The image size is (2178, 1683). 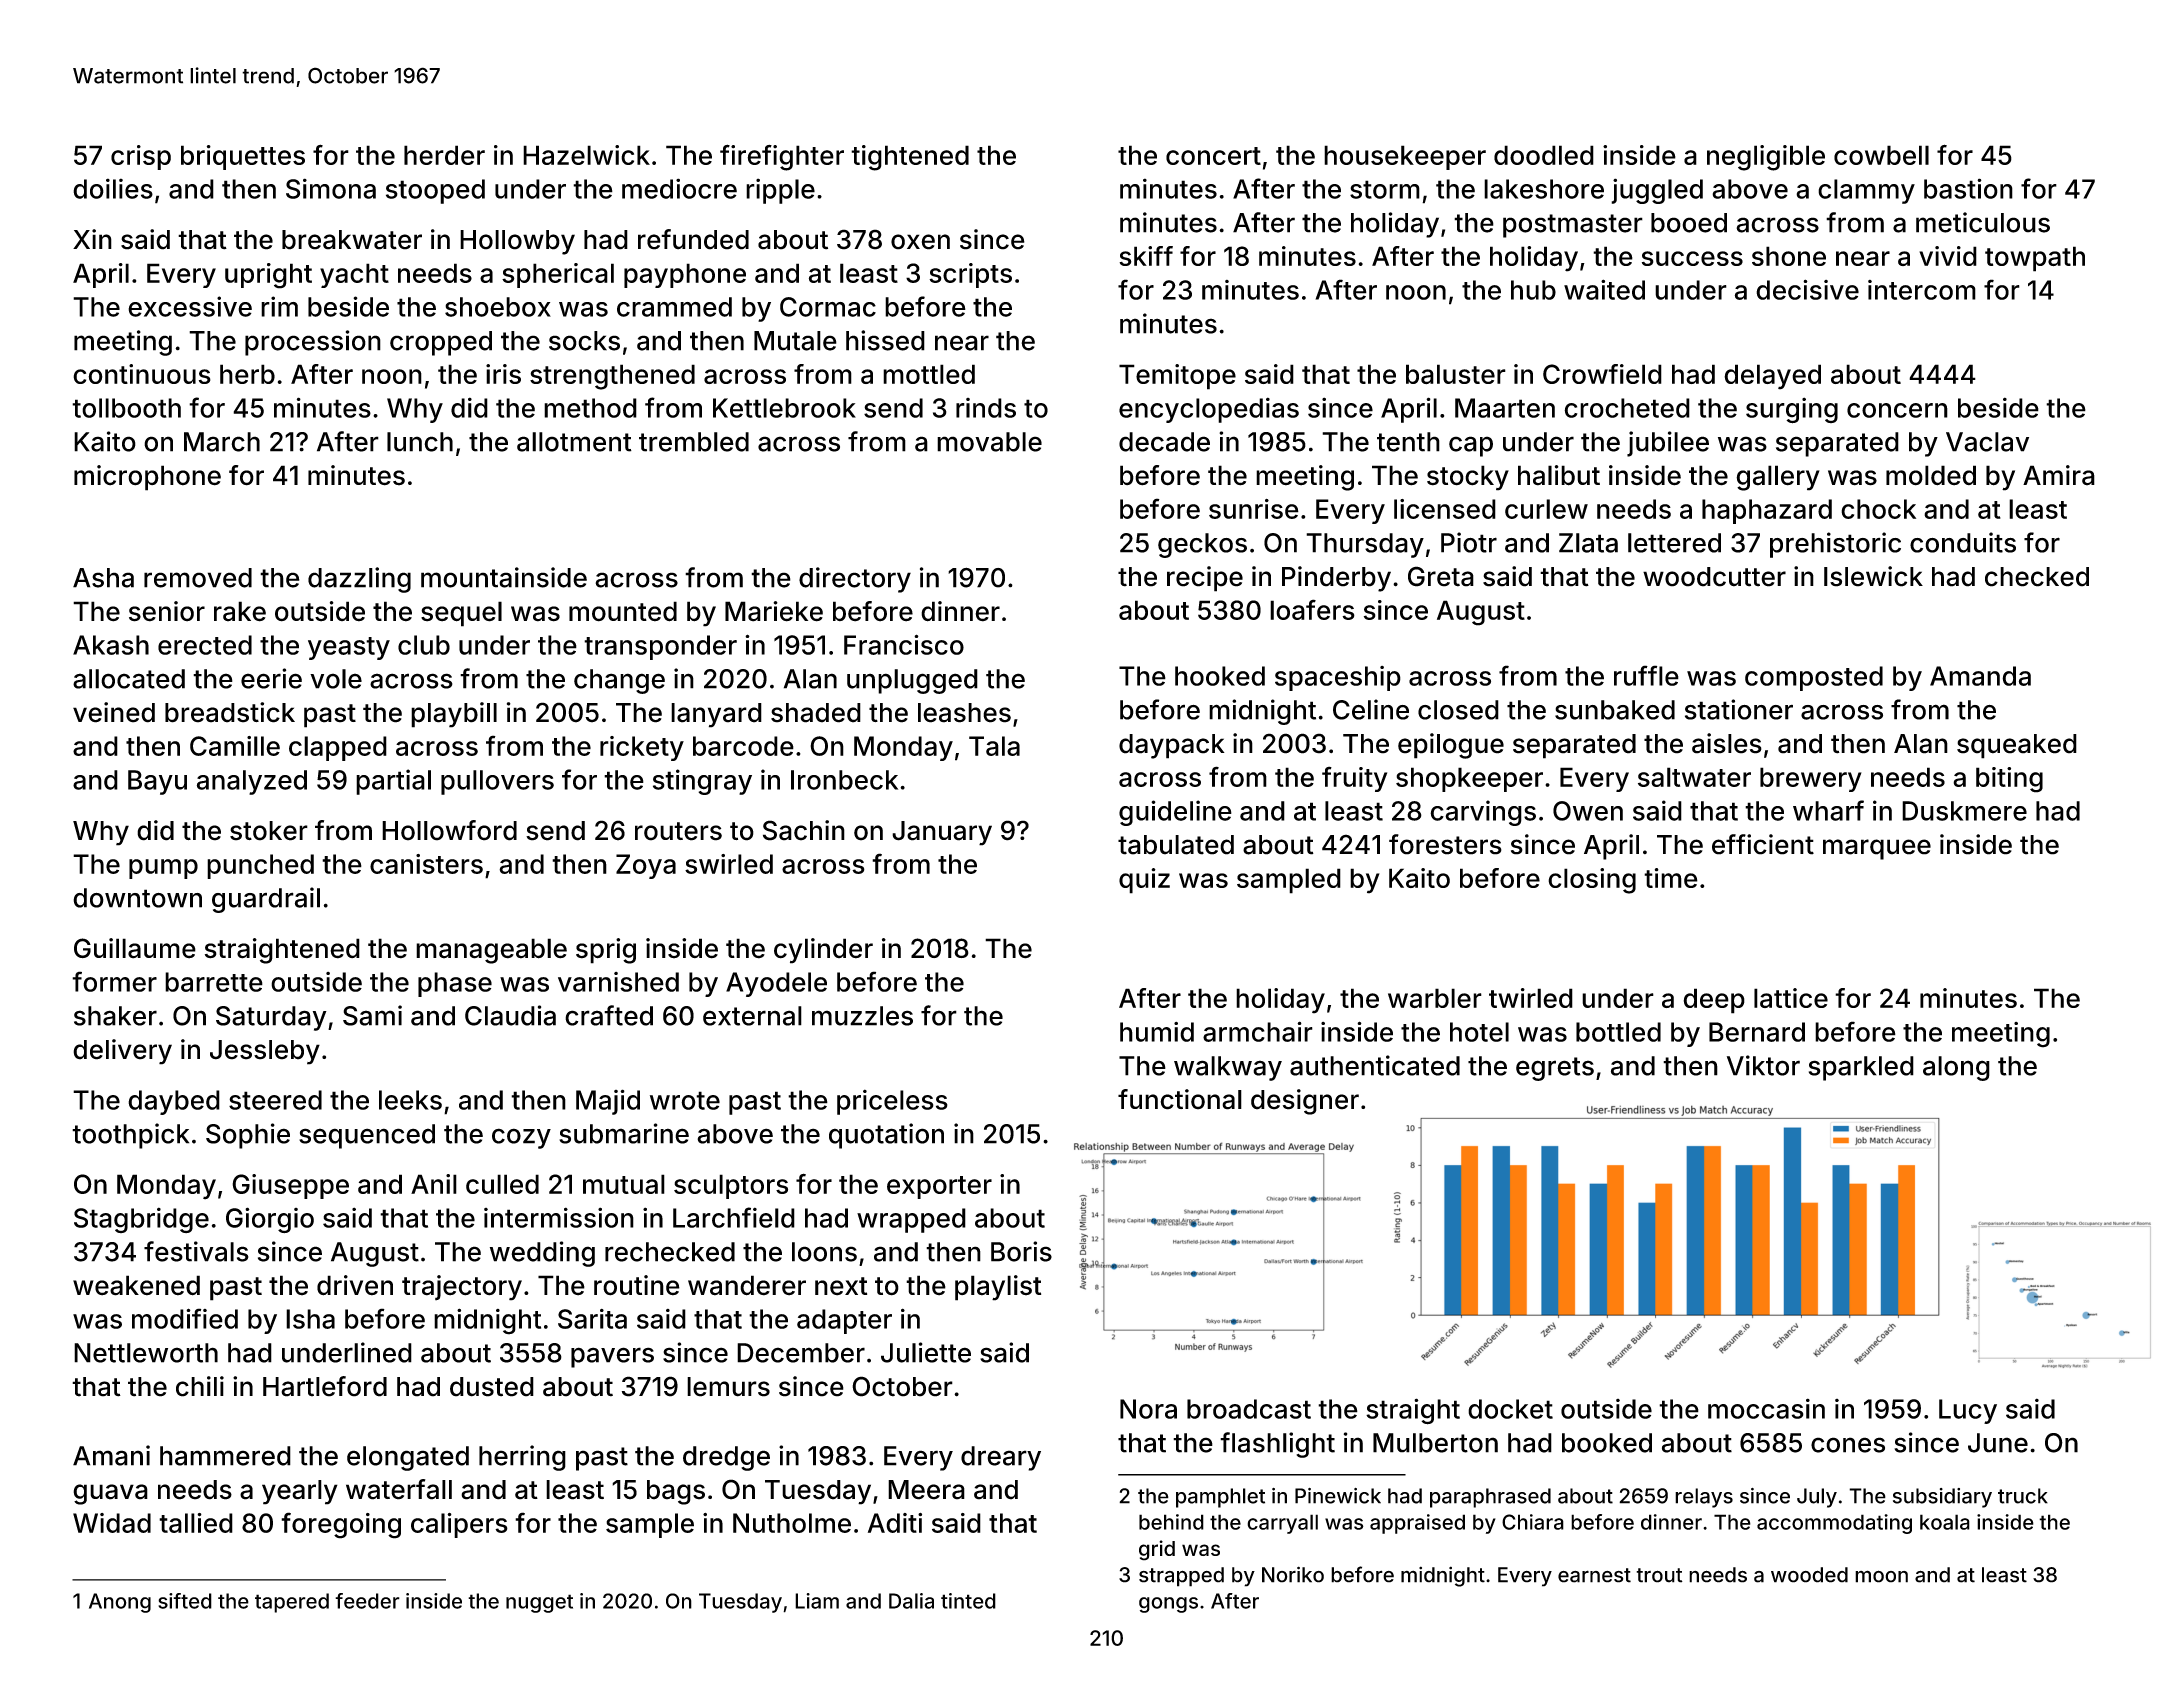 What do you see at coordinates (492, 1387) in the document?
I see `dusted` at bounding box center [492, 1387].
